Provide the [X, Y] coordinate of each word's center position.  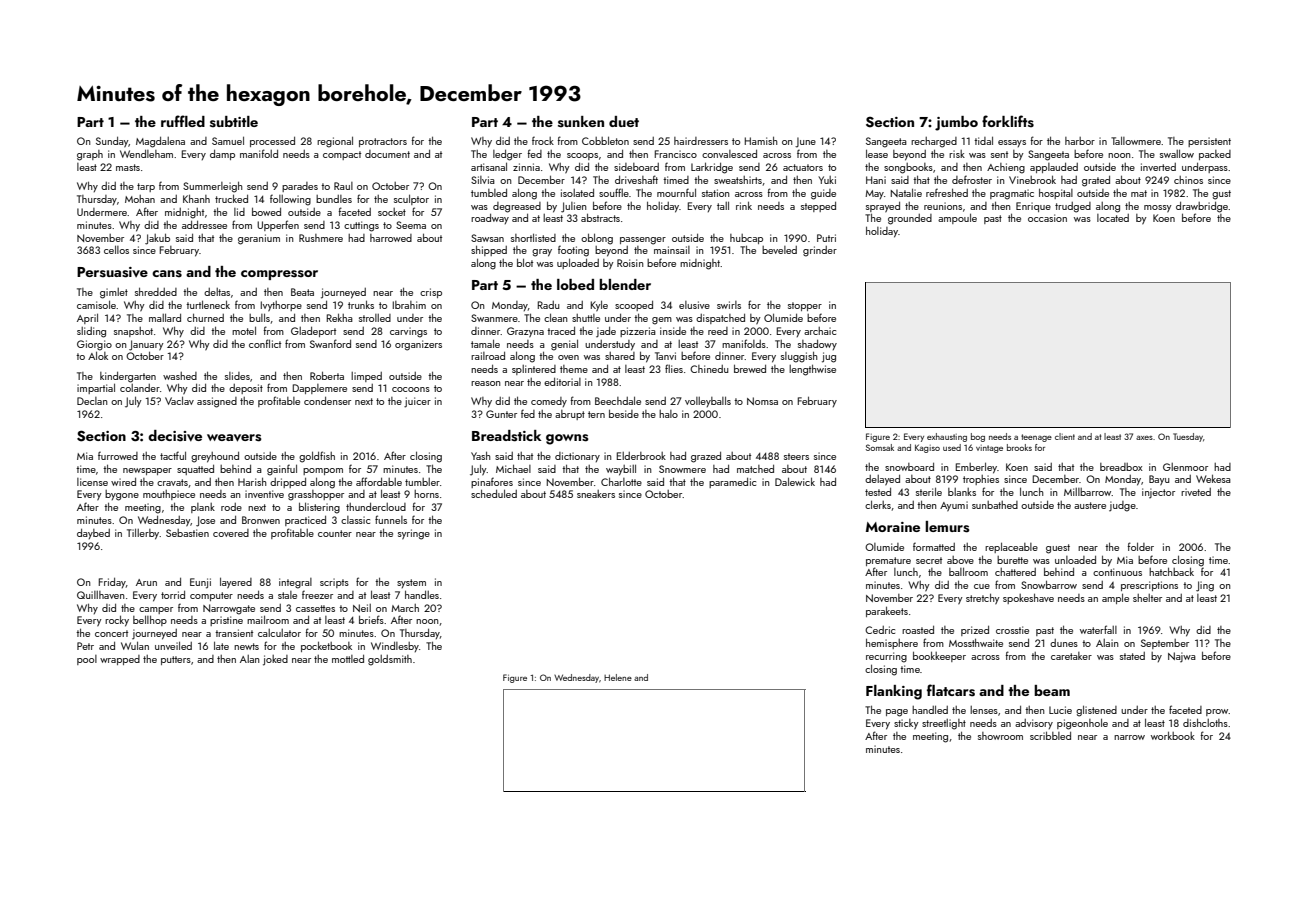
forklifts [1008, 121]
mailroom [268, 619]
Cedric [880, 630]
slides [237, 376]
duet [624, 121]
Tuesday [1188, 437]
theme [574, 369]
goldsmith [390, 660]
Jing [1205, 586]
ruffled [183, 121]
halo [668, 414]
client [1065, 436]
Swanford [330, 343]
